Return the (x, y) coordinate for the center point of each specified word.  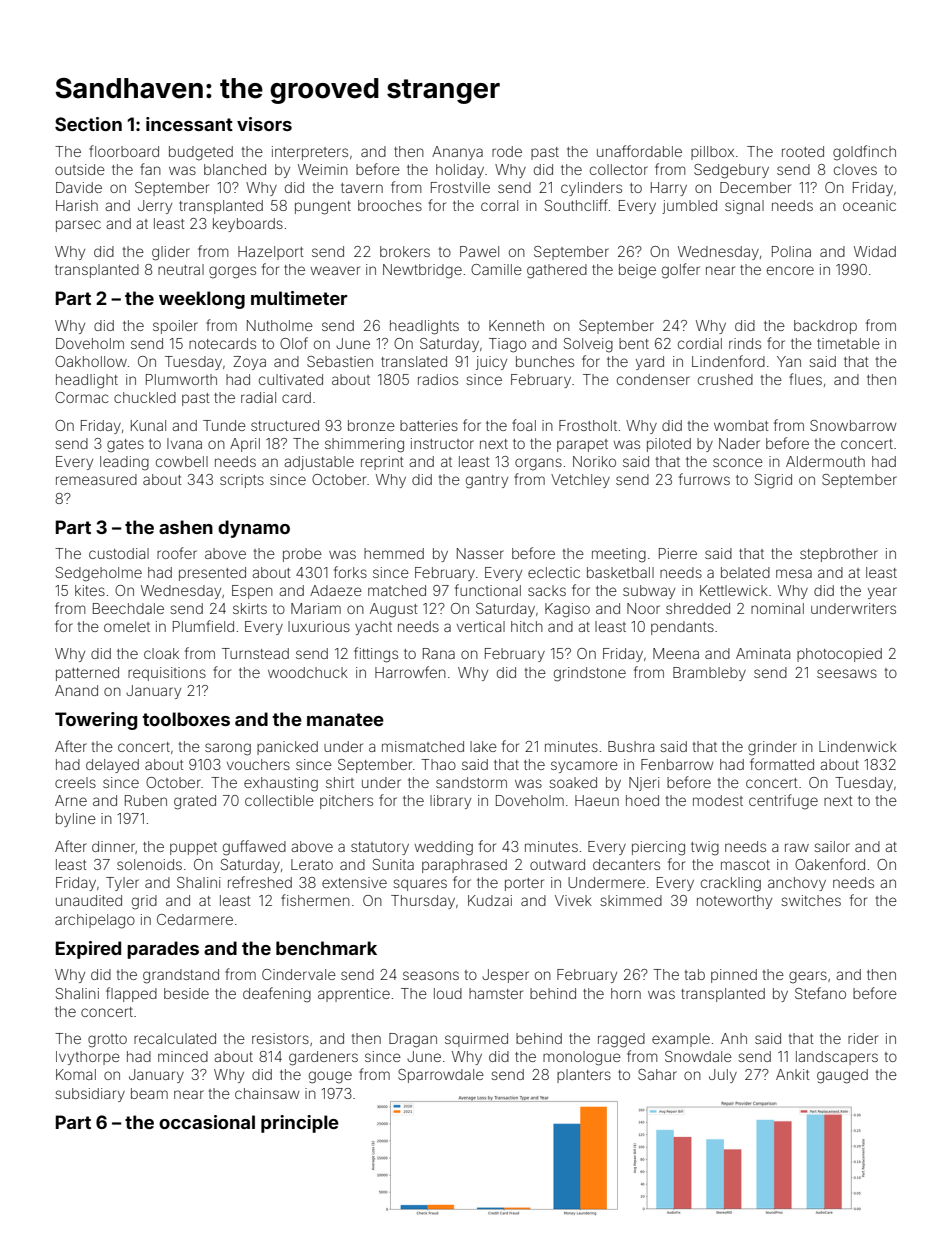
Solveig (588, 345)
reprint (382, 463)
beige (637, 271)
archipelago (95, 921)
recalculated (175, 1038)
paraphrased (464, 866)
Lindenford (728, 361)
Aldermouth (825, 461)
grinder (772, 748)
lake (483, 746)
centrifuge (783, 802)
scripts (242, 481)
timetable (848, 343)
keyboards (248, 225)
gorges (232, 272)
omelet (127, 626)
